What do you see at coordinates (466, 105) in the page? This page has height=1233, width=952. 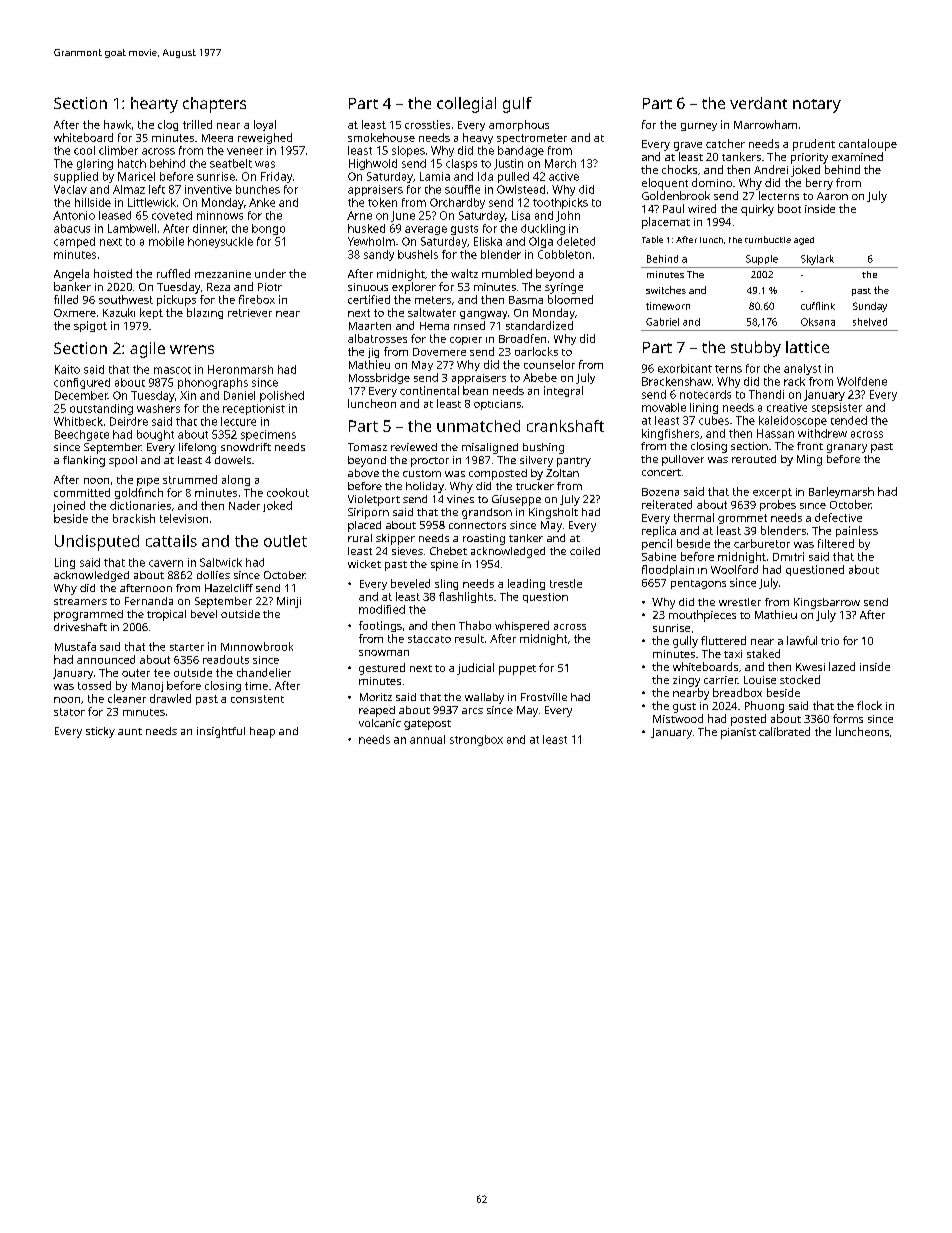 I see `collegial` at bounding box center [466, 105].
